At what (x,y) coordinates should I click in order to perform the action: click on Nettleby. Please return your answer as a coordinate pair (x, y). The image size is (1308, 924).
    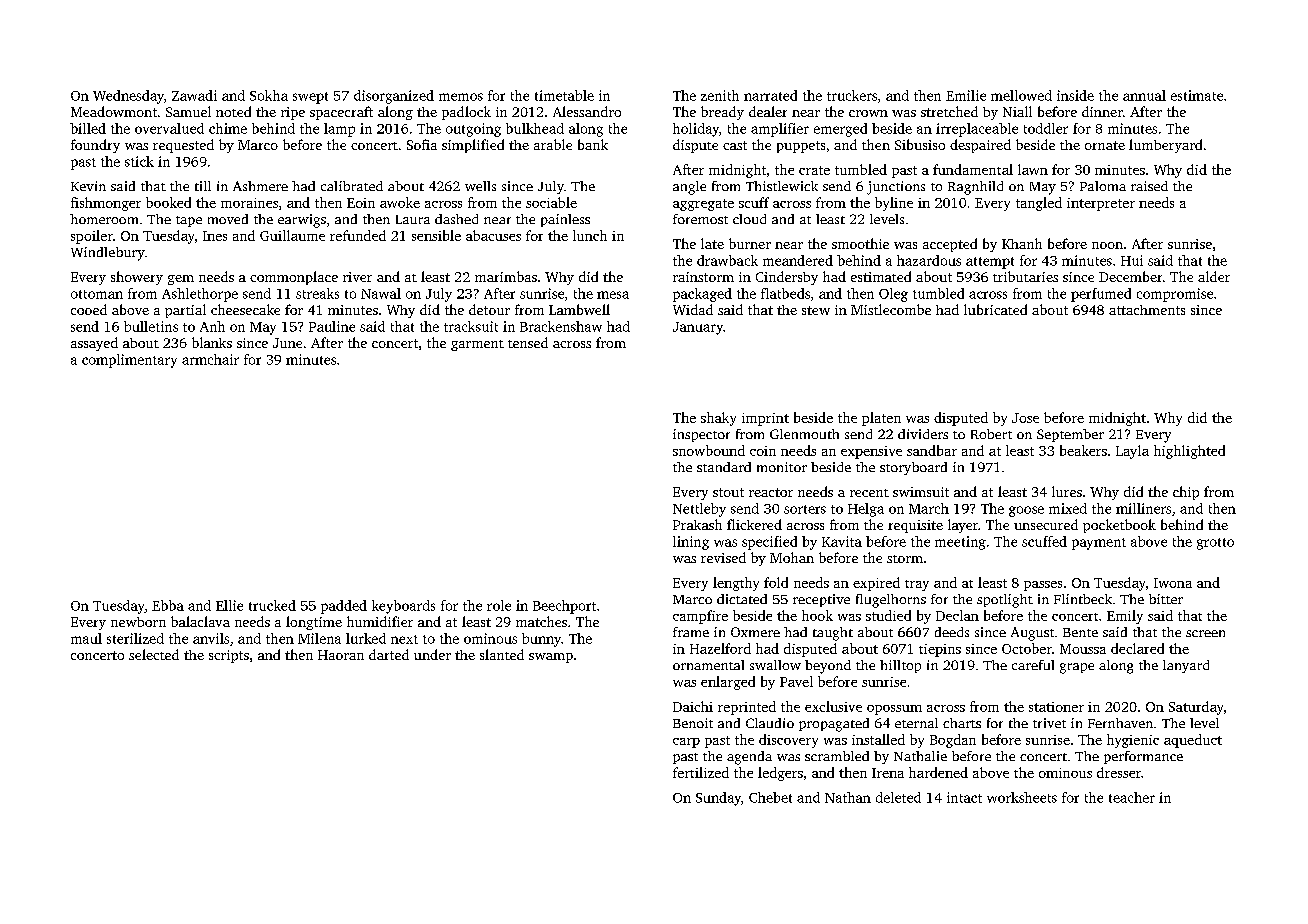
    Looking at the image, I should click on (699, 510).
